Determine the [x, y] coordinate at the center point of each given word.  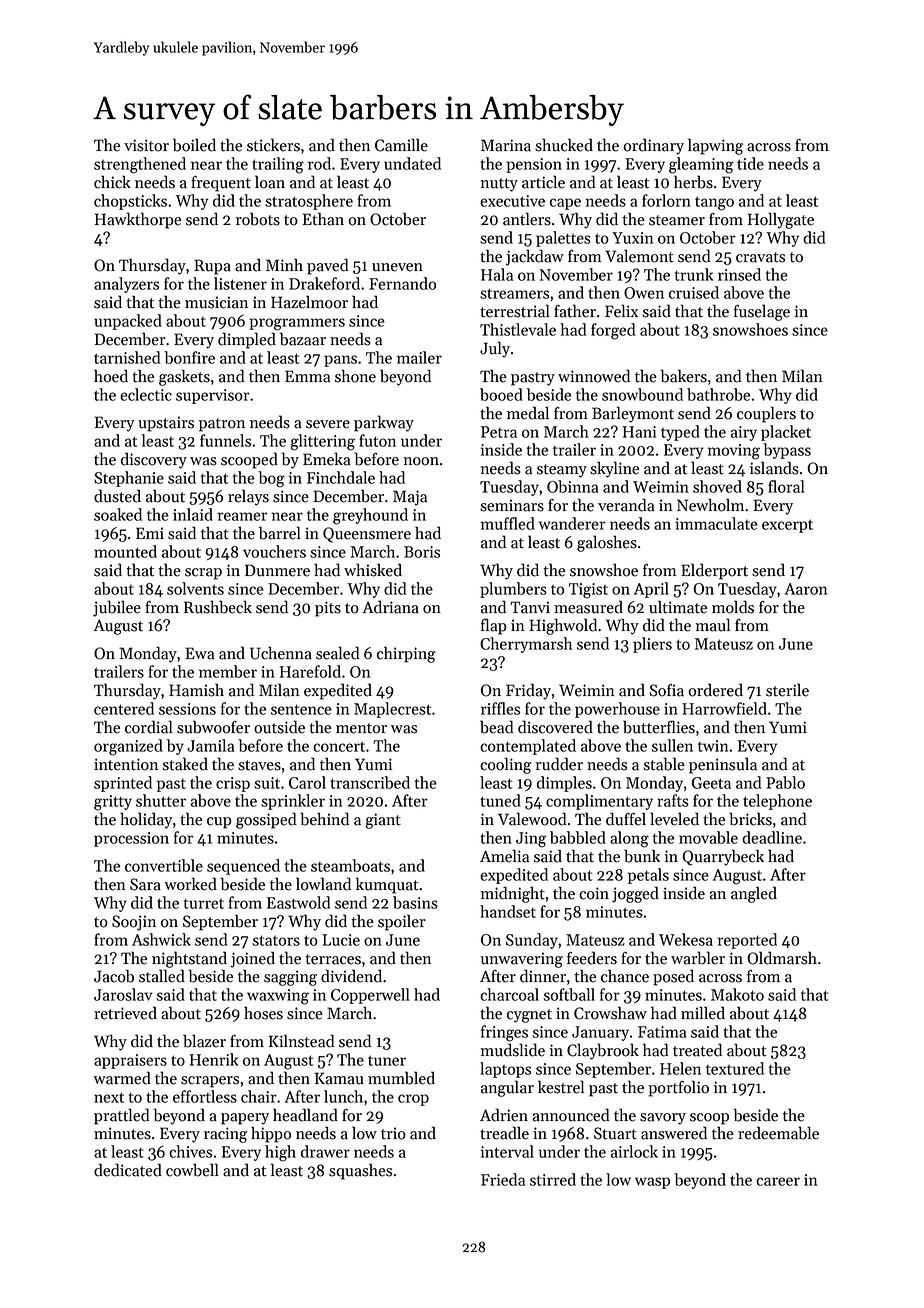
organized [128, 747]
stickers [273, 145]
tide [750, 163]
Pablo [785, 782]
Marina [506, 145]
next [109, 1097]
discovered [555, 727]
